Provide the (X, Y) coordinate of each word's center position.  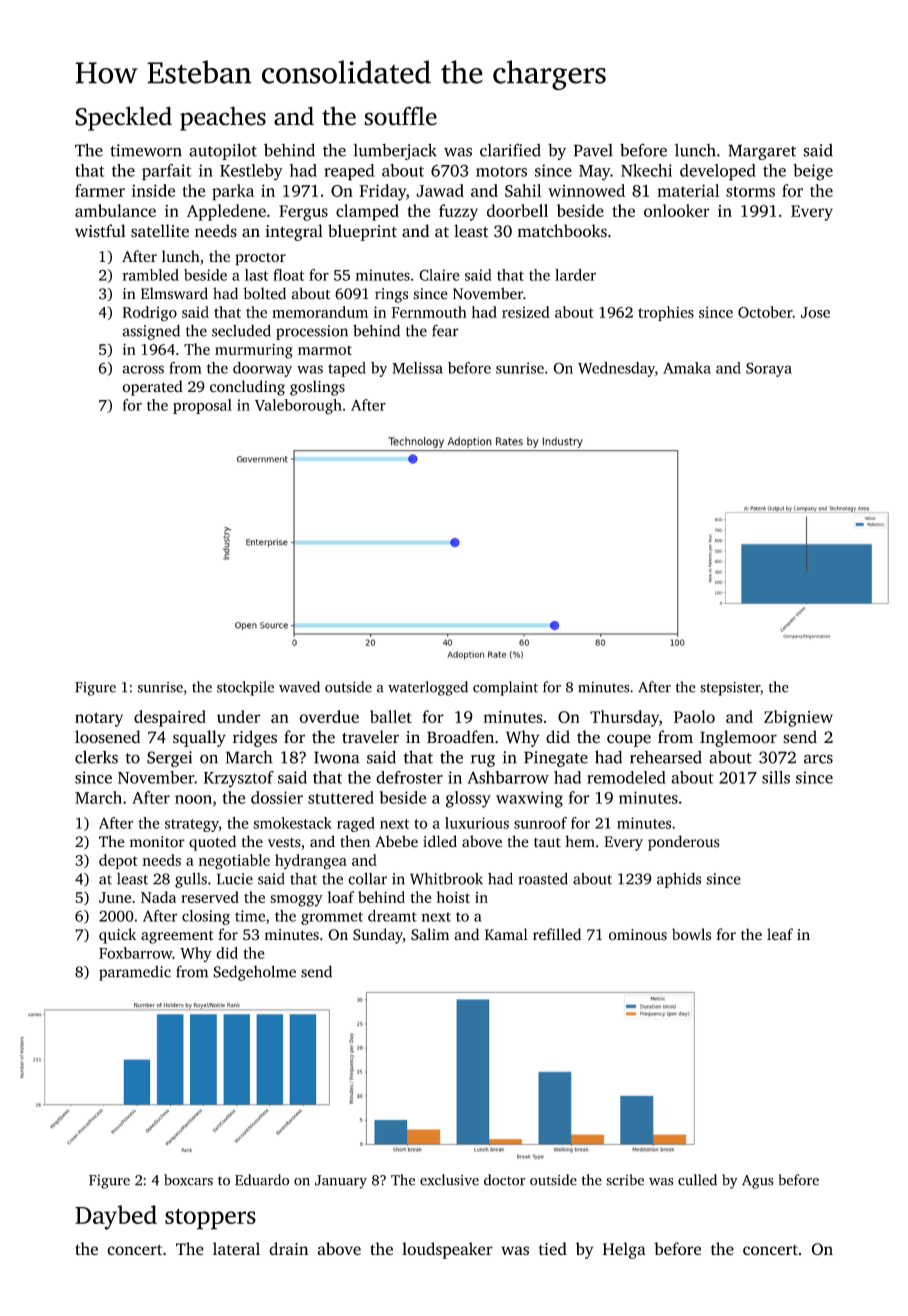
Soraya (769, 369)
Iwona (337, 757)
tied (553, 1249)
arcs (818, 759)
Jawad (440, 190)
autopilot (223, 151)
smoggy (296, 901)
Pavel (593, 150)
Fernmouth (429, 312)
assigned (151, 332)
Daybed (116, 1217)
